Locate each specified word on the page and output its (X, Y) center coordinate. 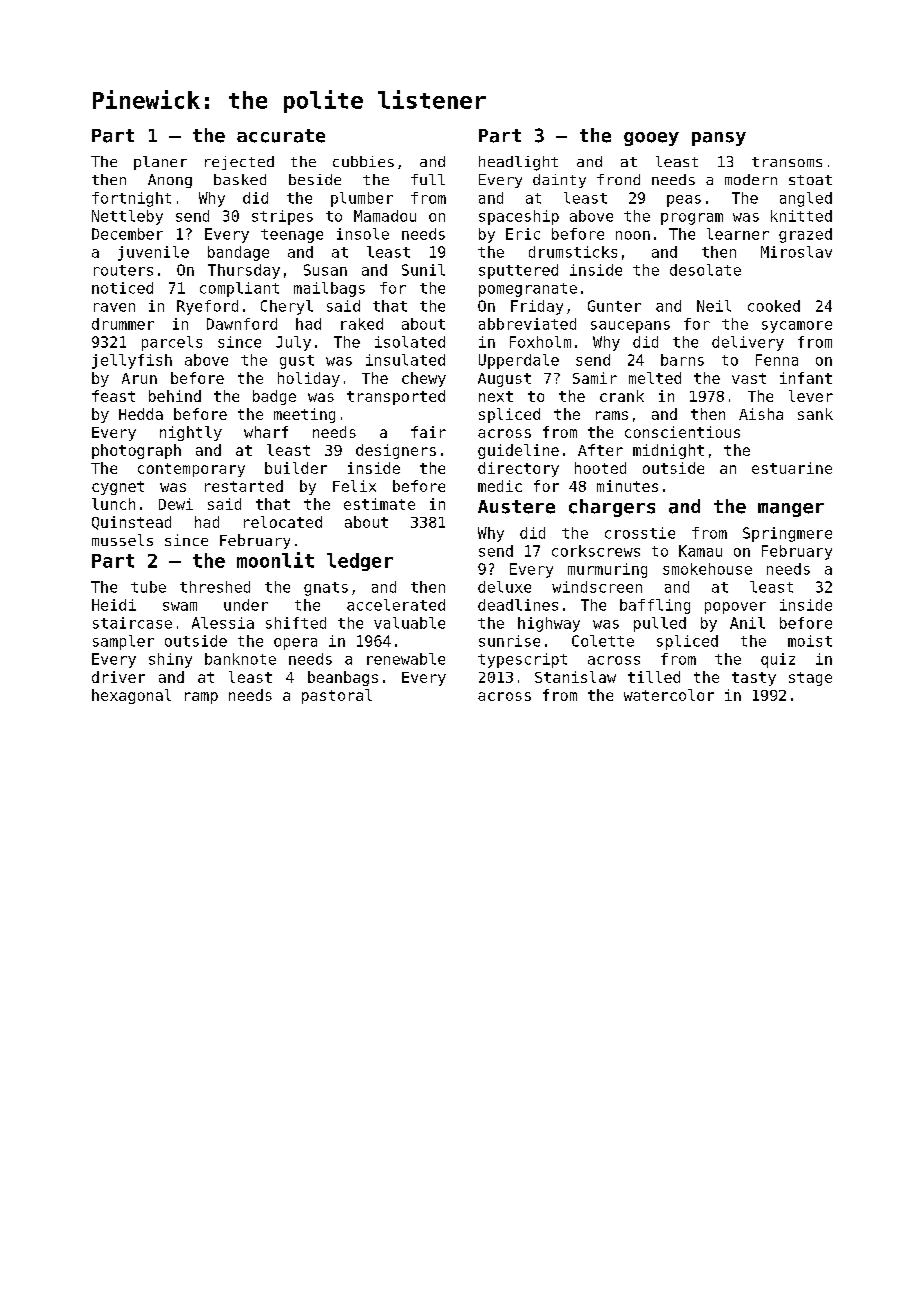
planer (160, 163)
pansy (719, 139)
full (428, 179)
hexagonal (131, 696)
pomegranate (528, 290)
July (293, 343)
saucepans (630, 327)
